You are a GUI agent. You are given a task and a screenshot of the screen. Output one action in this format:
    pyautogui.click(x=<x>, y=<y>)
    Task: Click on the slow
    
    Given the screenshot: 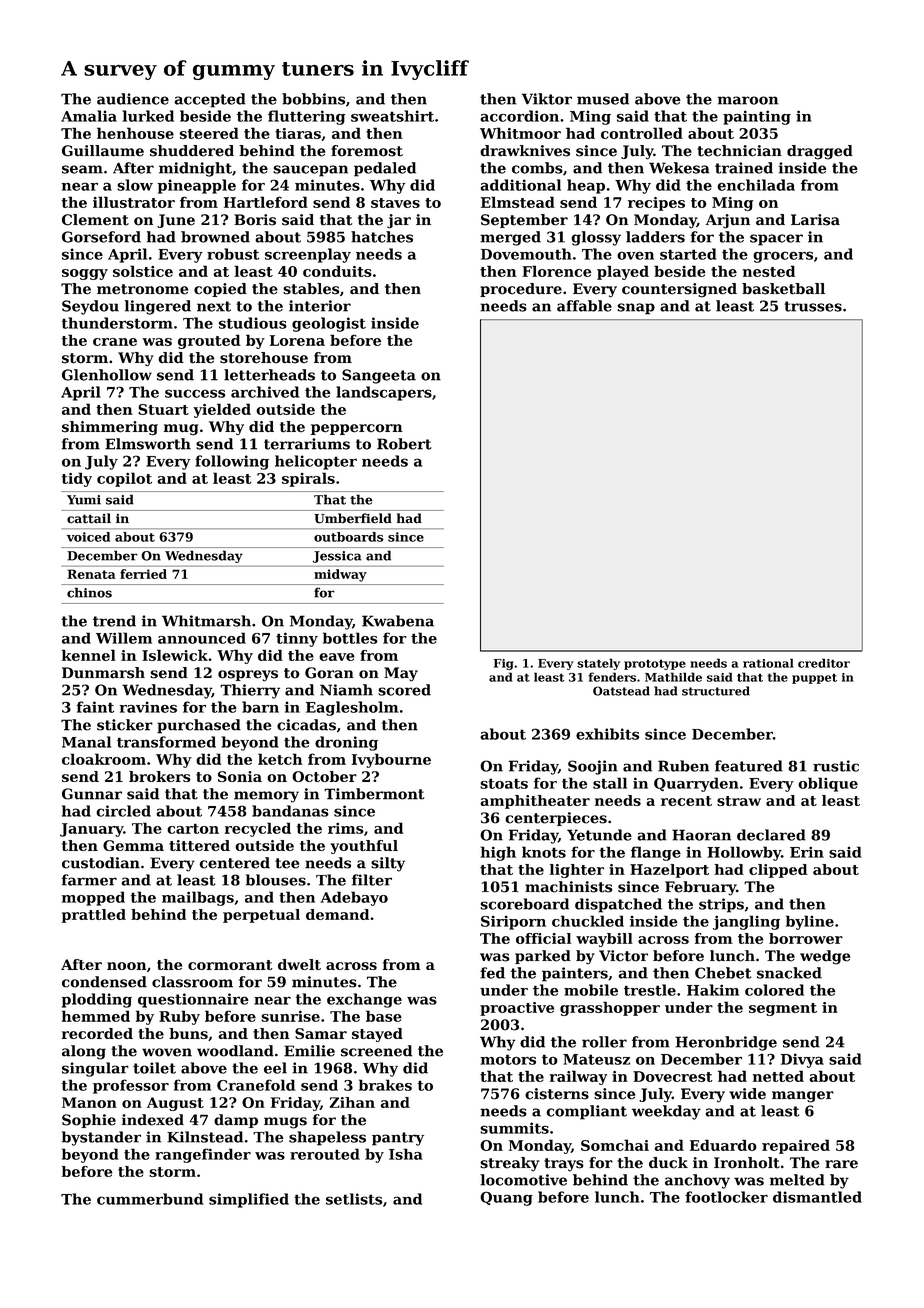 What is the action you would take?
    pyautogui.click(x=135, y=185)
